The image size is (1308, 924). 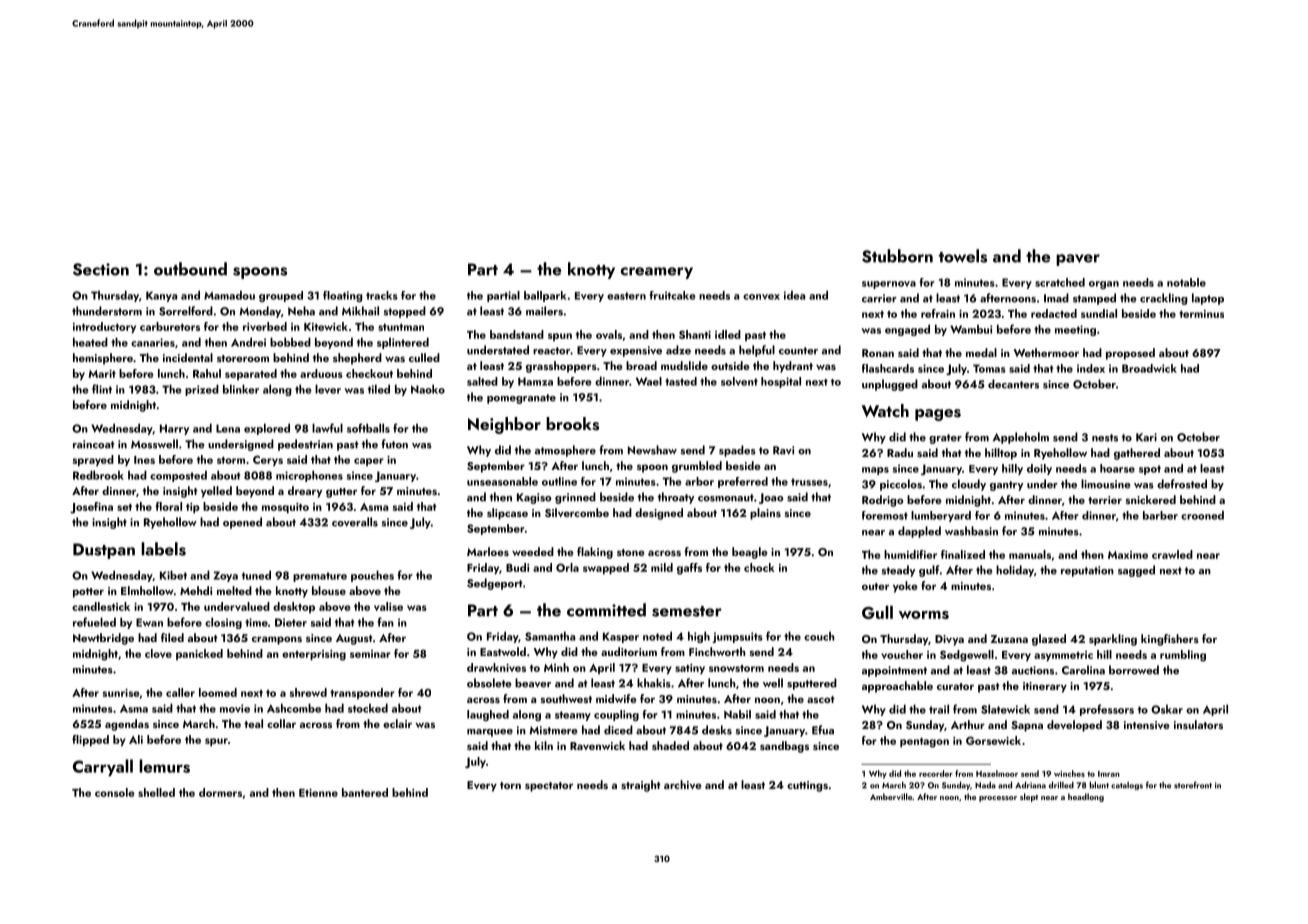 What do you see at coordinates (1013, 384) in the screenshot?
I see `decanters` at bounding box center [1013, 384].
